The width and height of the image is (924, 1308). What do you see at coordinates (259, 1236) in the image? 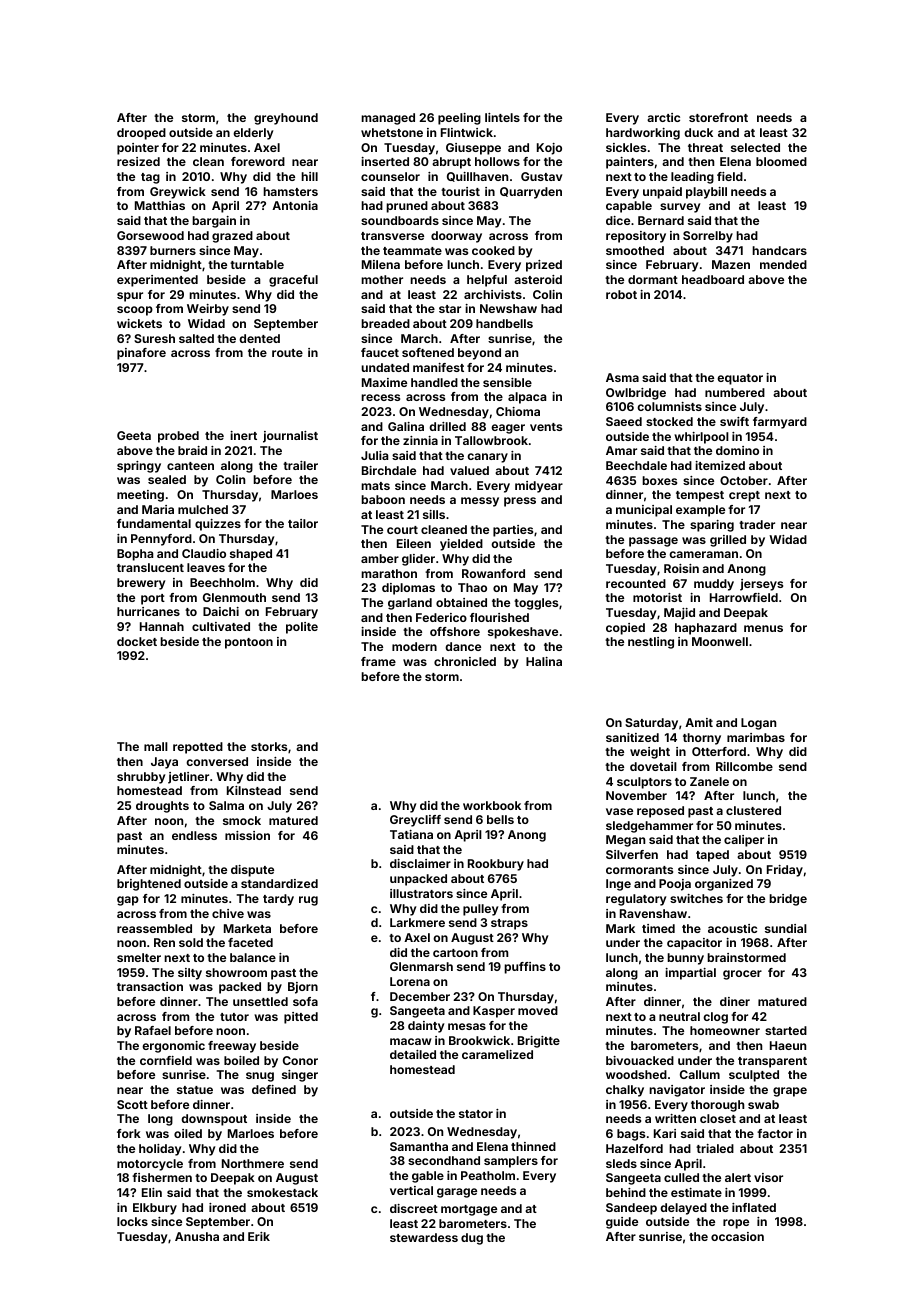
I see `Erik` at bounding box center [259, 1236].
